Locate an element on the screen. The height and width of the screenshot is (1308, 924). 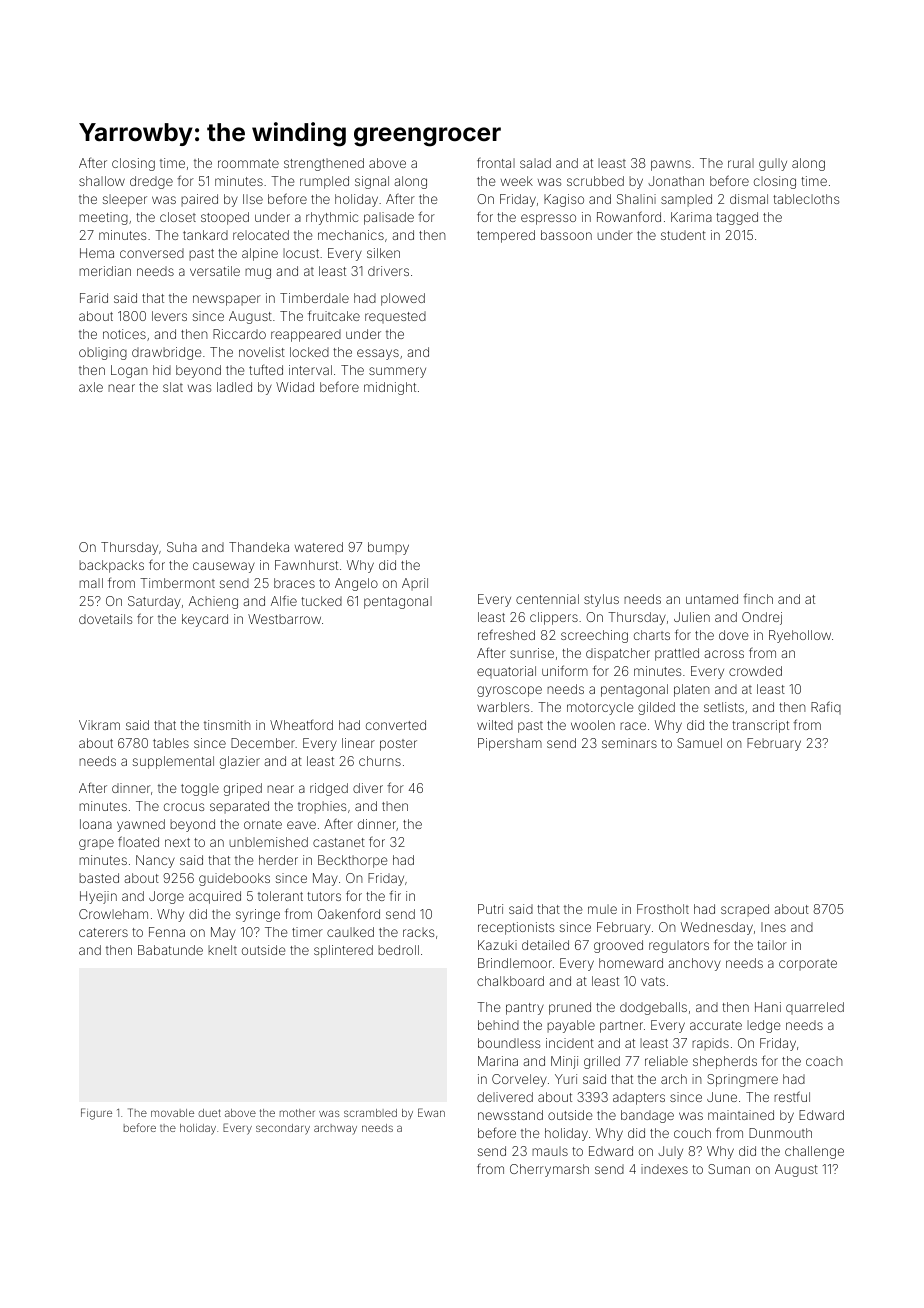
signal is located at coordinates (372, 182).
